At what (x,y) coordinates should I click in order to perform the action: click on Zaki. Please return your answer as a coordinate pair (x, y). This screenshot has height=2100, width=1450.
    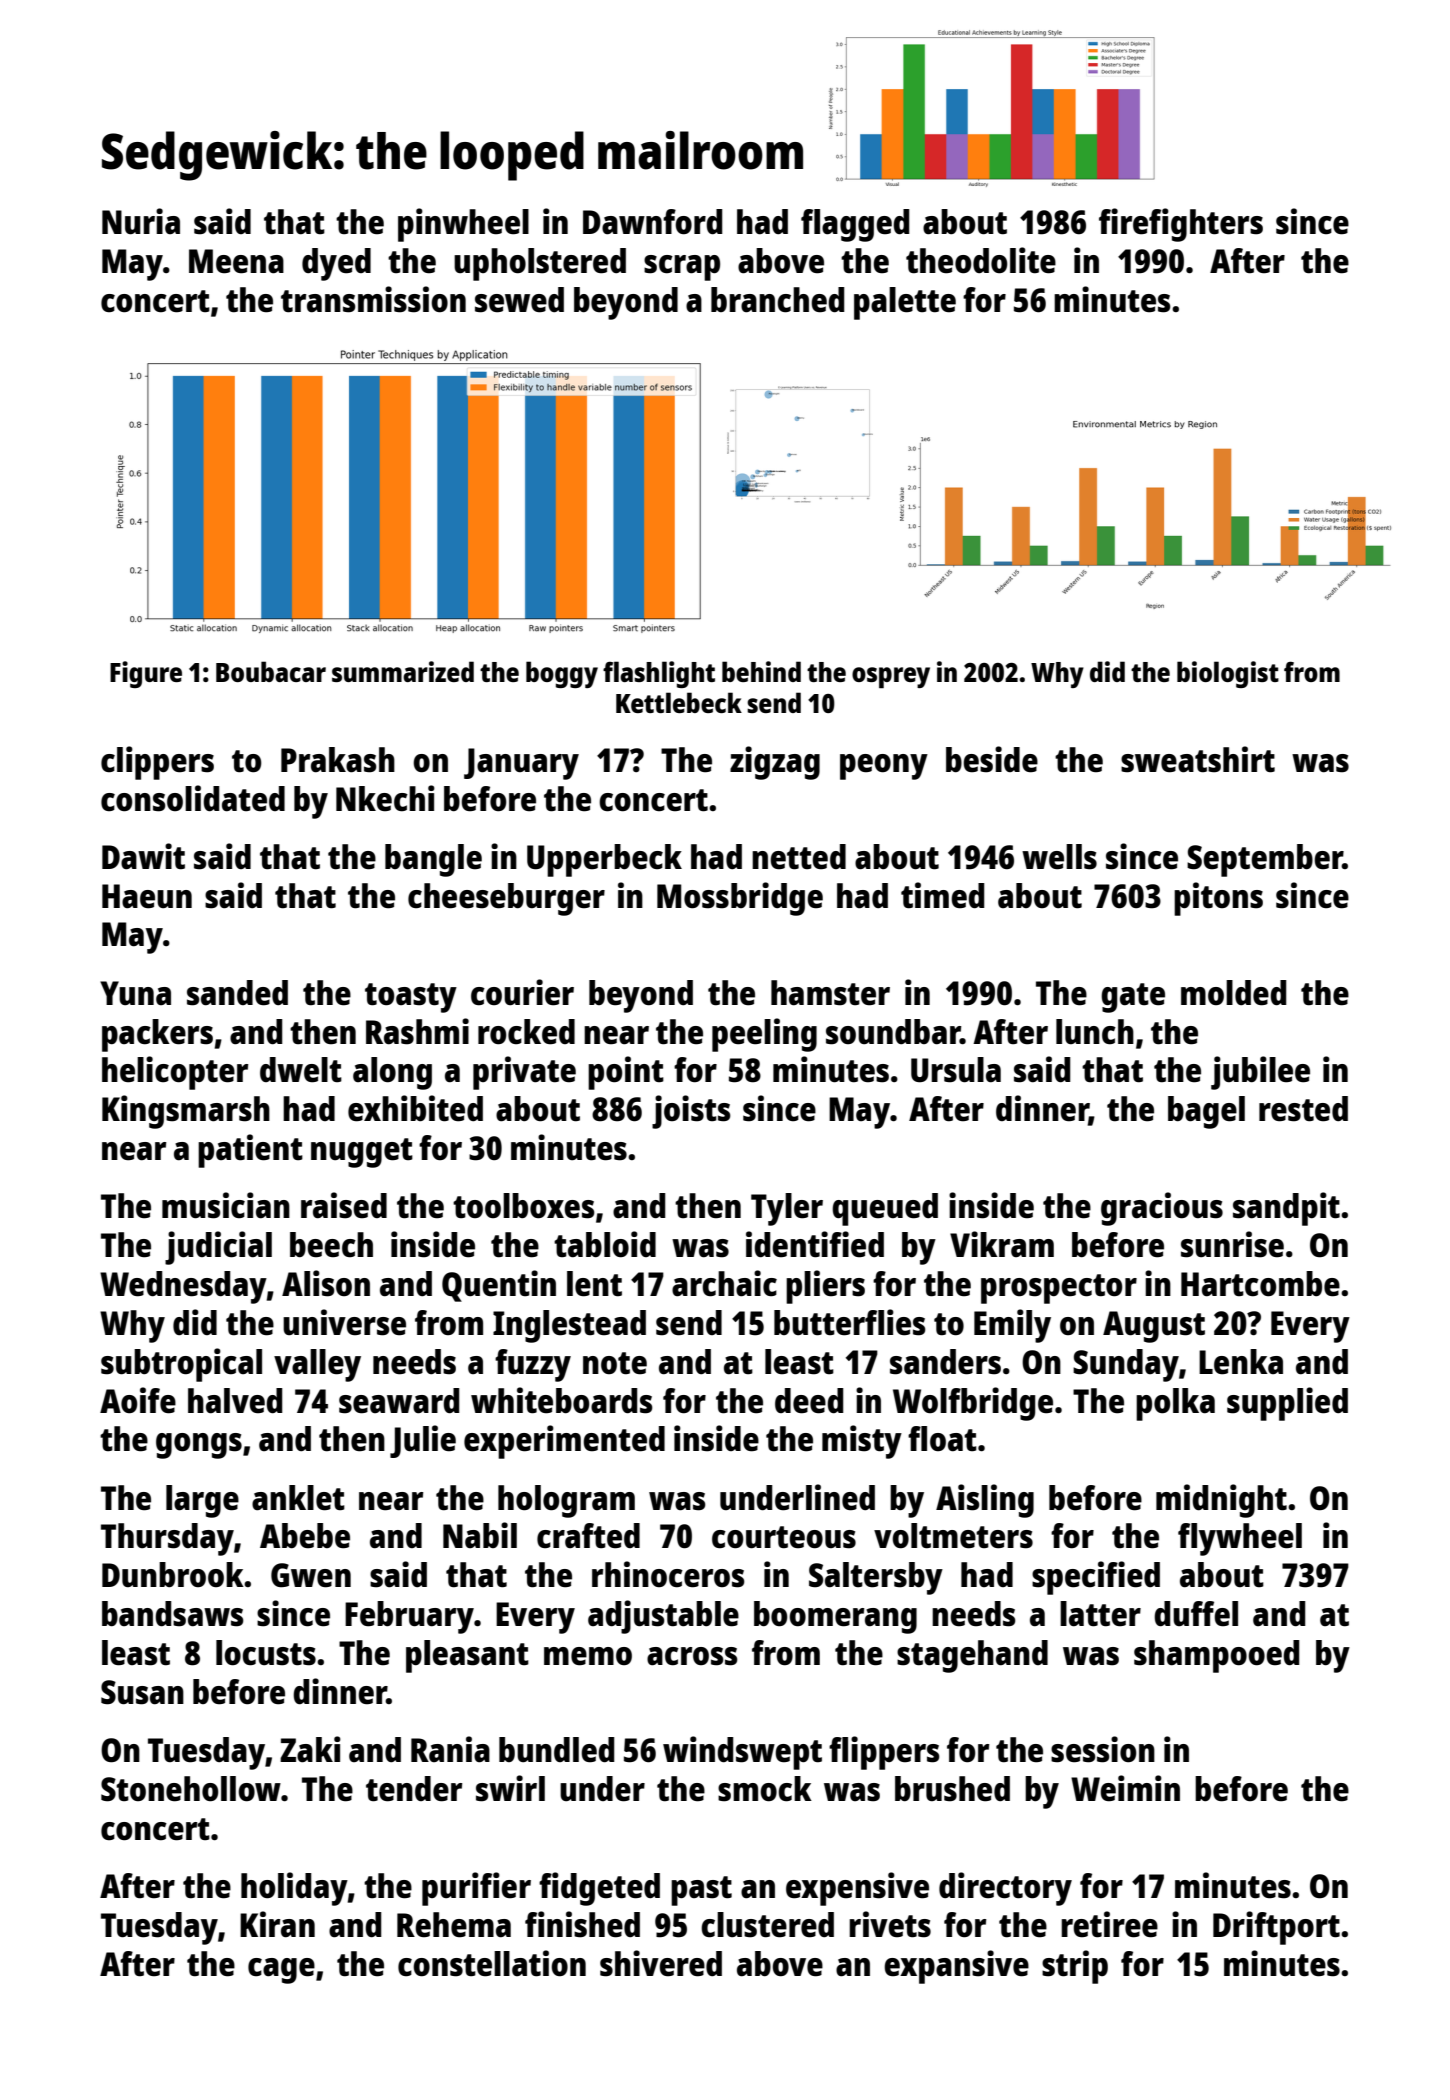
    Looking at the image, I should click on (310, 1749).
